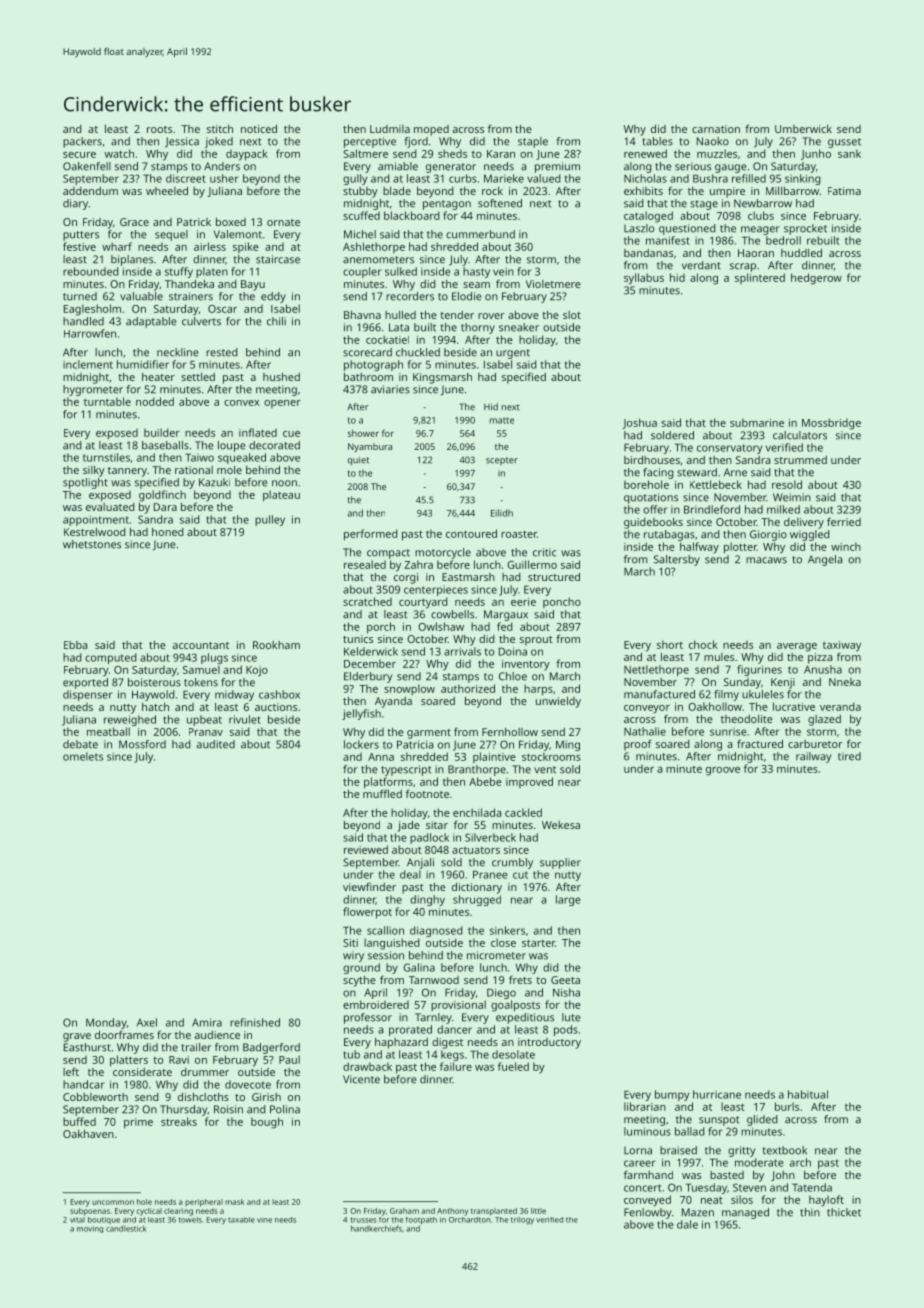 Image resolution: width=924 pixels, height=1308 pixels. I want to click on carnation, so click(716, 129).
